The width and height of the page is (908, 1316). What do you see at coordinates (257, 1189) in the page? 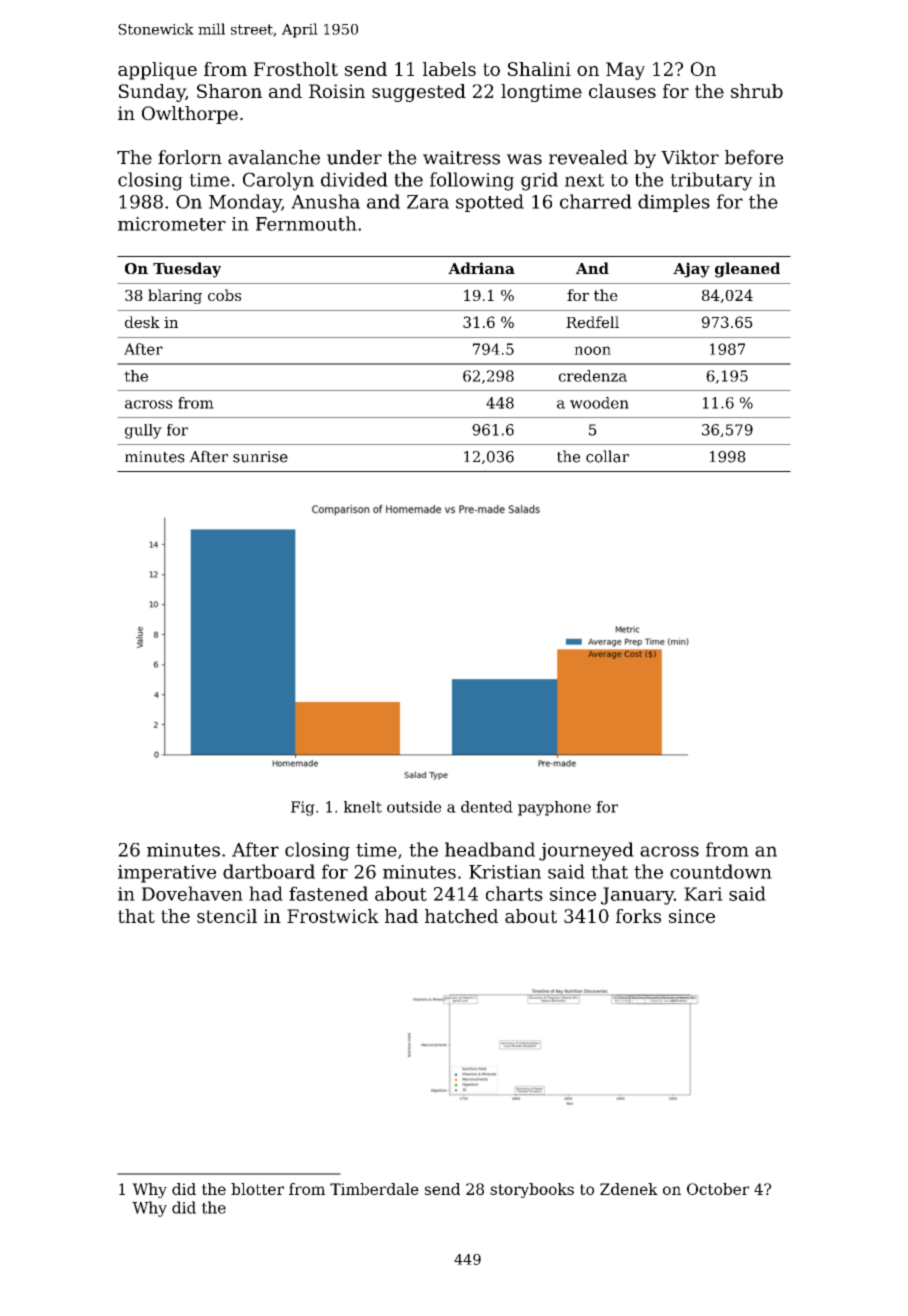
I see `blotter` at bounding box center [257, 1189].
